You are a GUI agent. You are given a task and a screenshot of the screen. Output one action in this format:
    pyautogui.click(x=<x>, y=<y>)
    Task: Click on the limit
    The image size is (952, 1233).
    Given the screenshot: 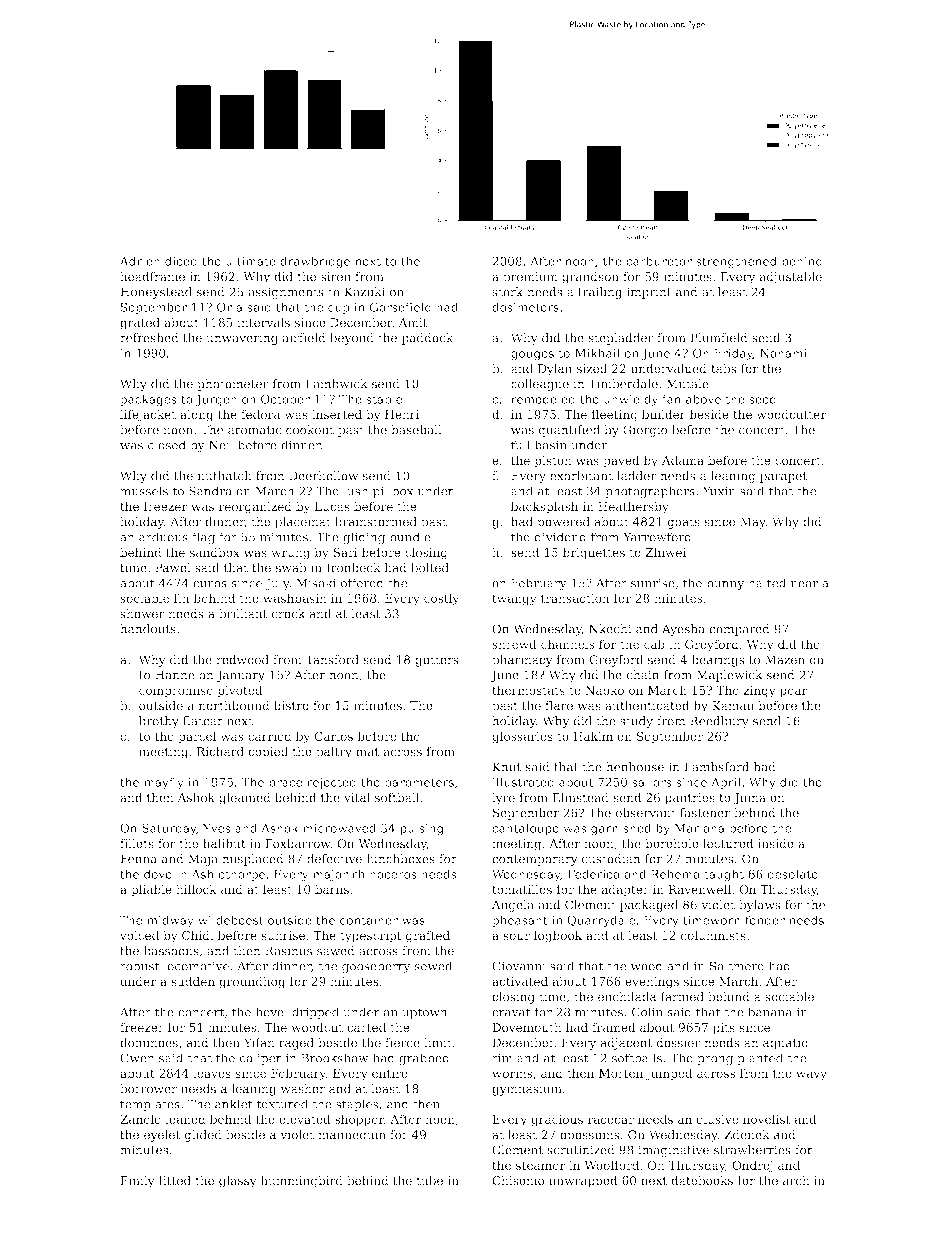 What is the action you would take?
    pyautogui.click(x=438, y=1043)
